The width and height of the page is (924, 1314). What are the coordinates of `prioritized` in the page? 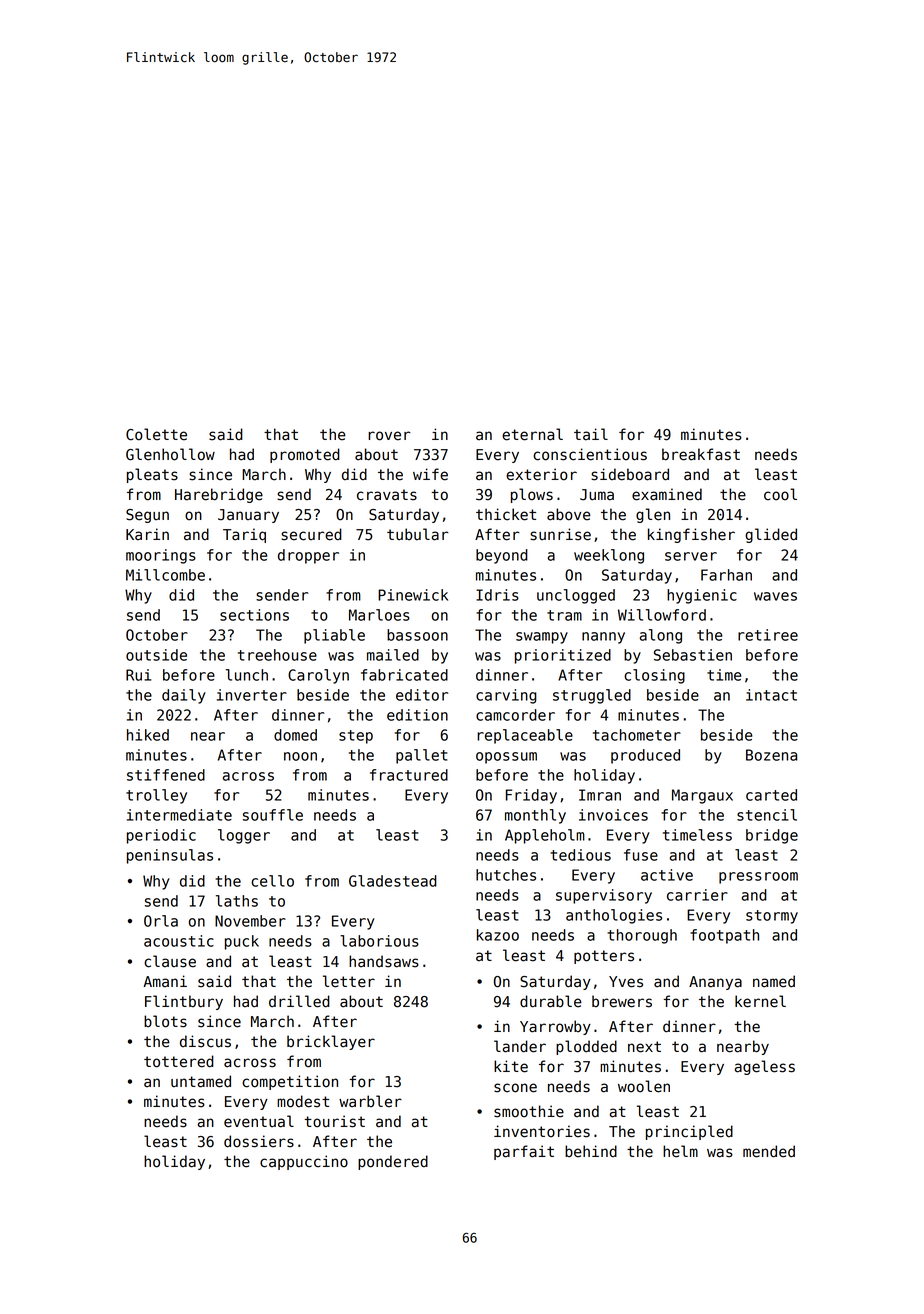 It's located at (563, 656).
